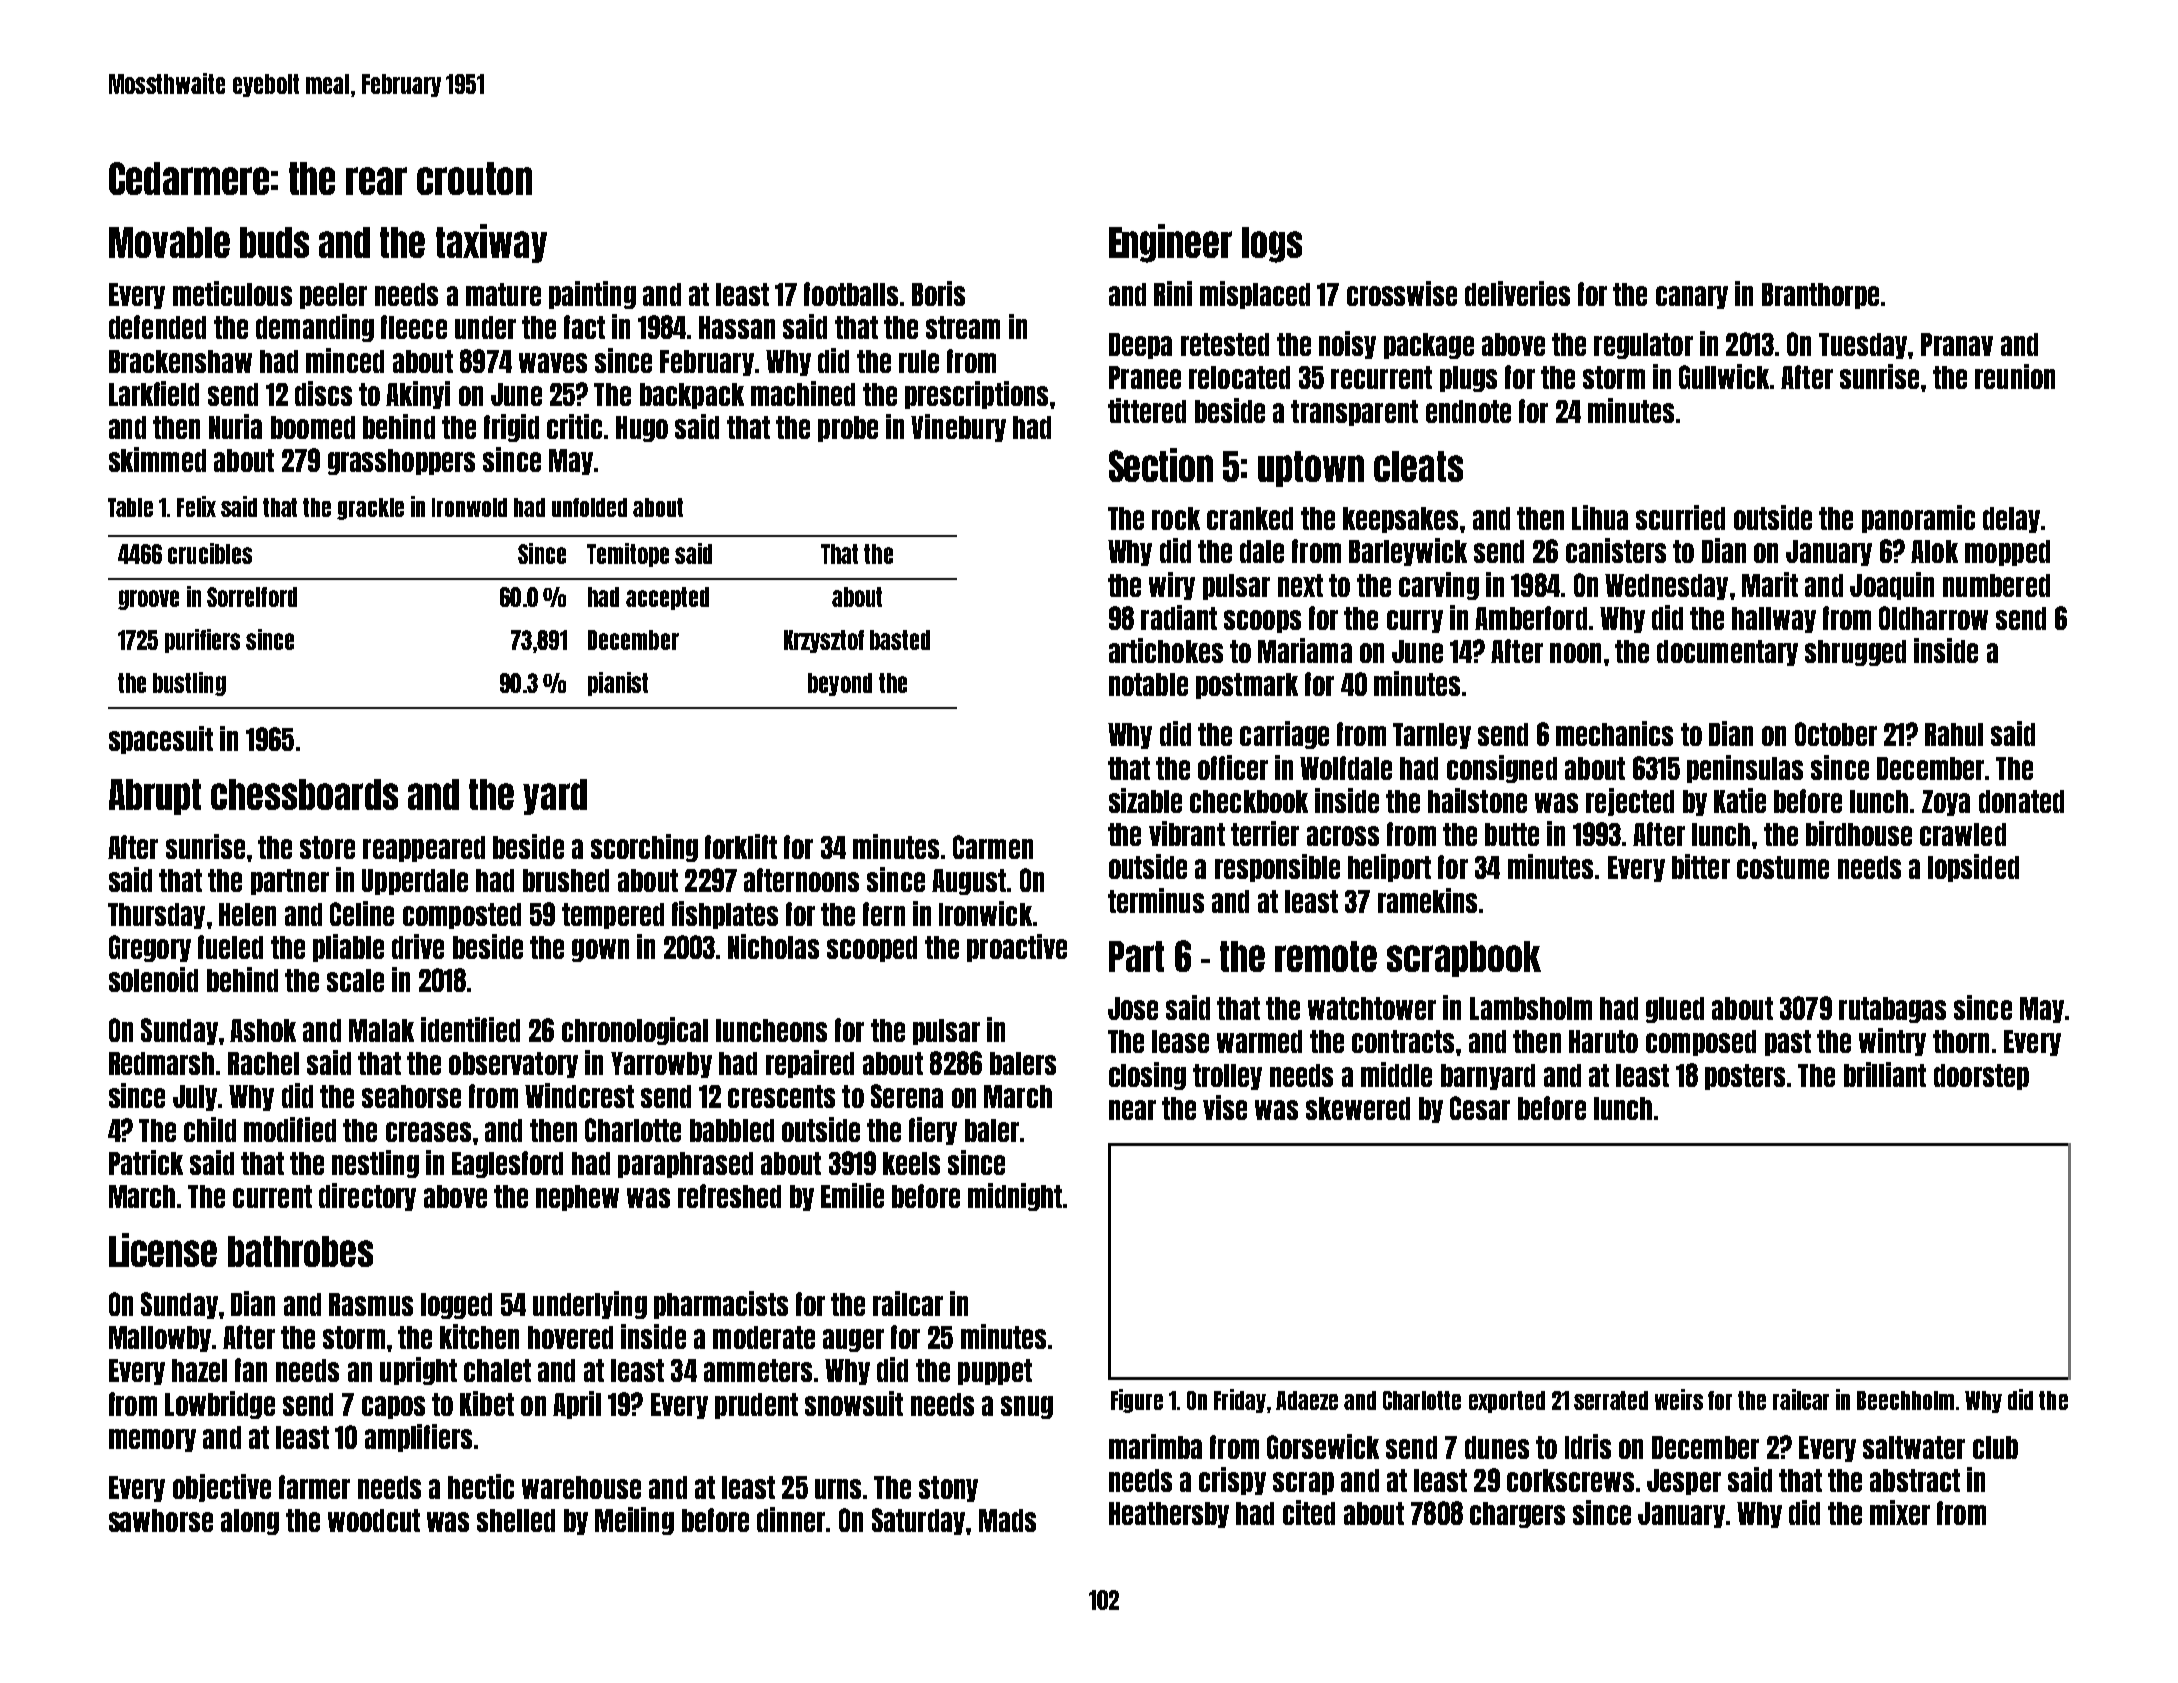 The height and width of the screenshot is (1683, 2178). Describe the element at coordinates (1740, 800) in the screenshot. I see `Katie` at that location.
